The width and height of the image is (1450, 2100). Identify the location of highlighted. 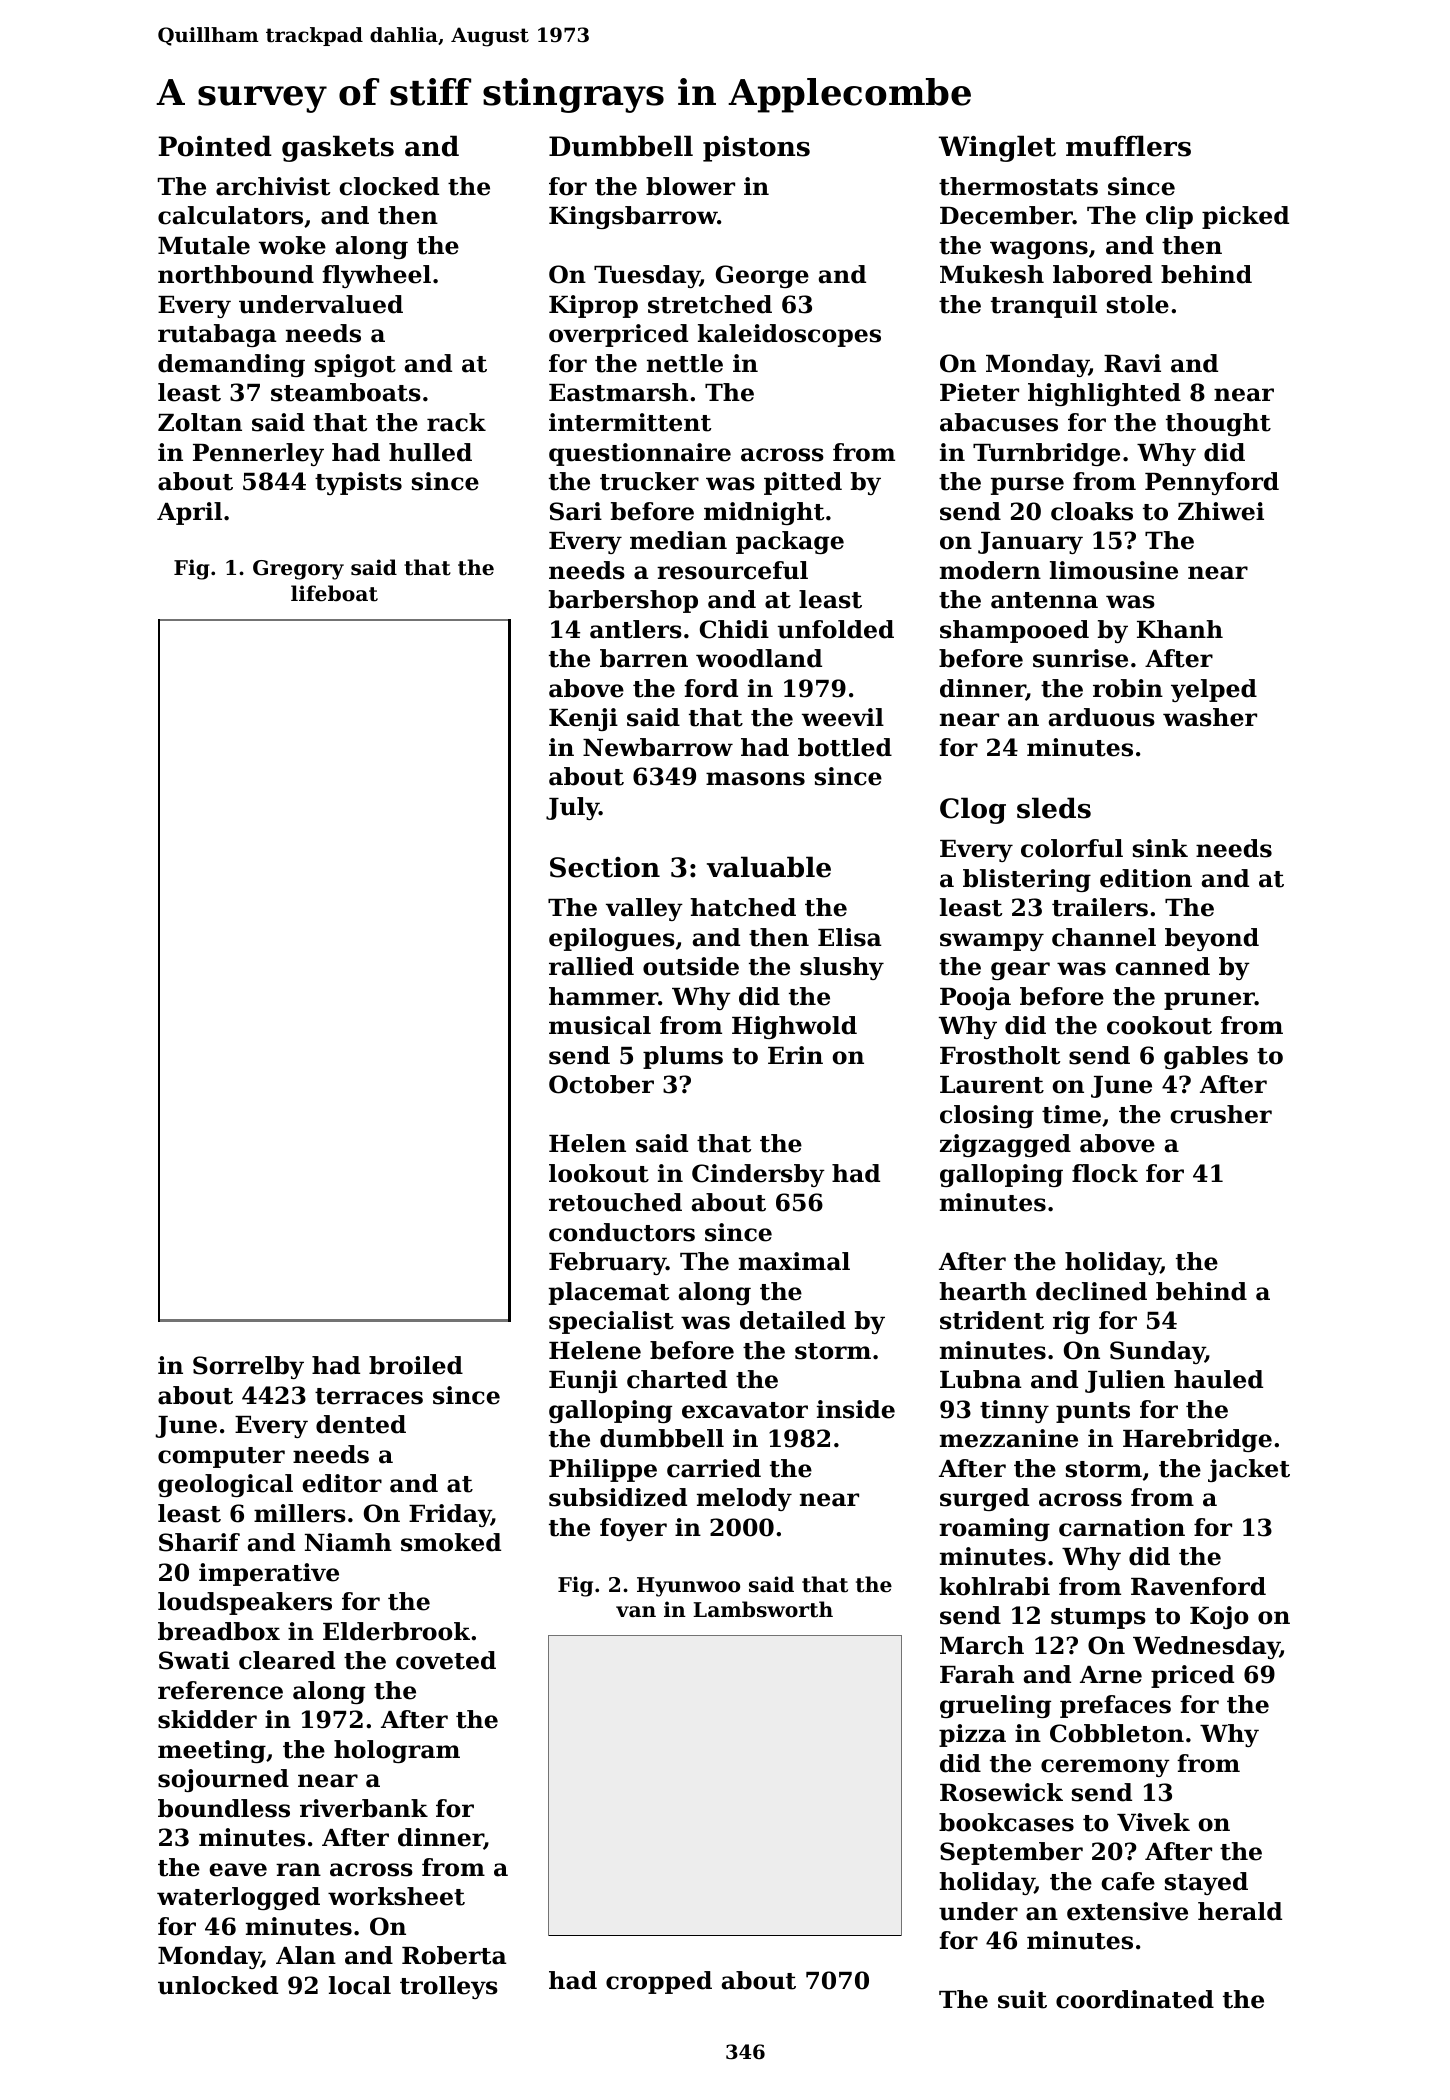
(1104, 394).
